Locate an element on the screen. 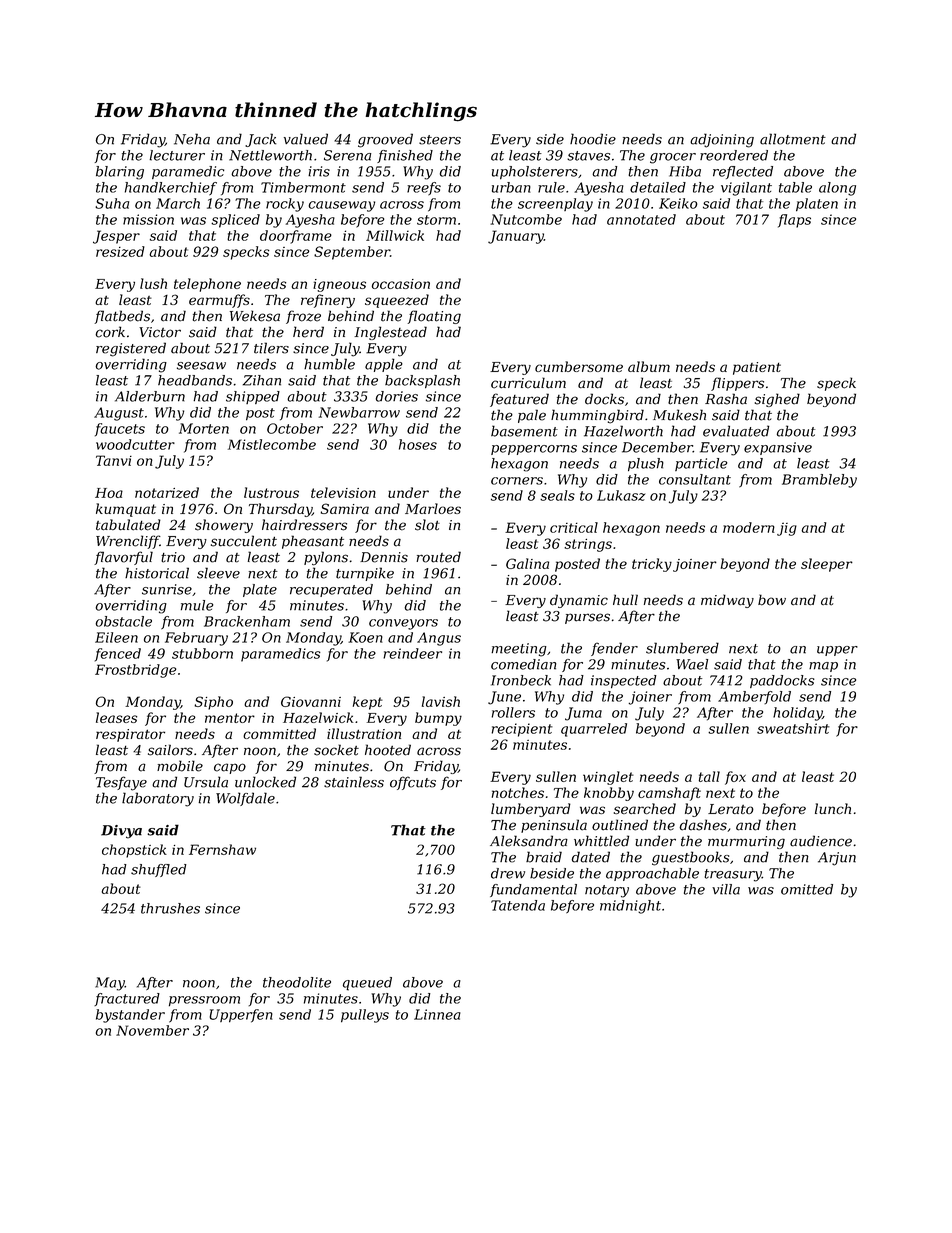 The image size is (952, 1233). blaring is located at coordinates (120, 173).
